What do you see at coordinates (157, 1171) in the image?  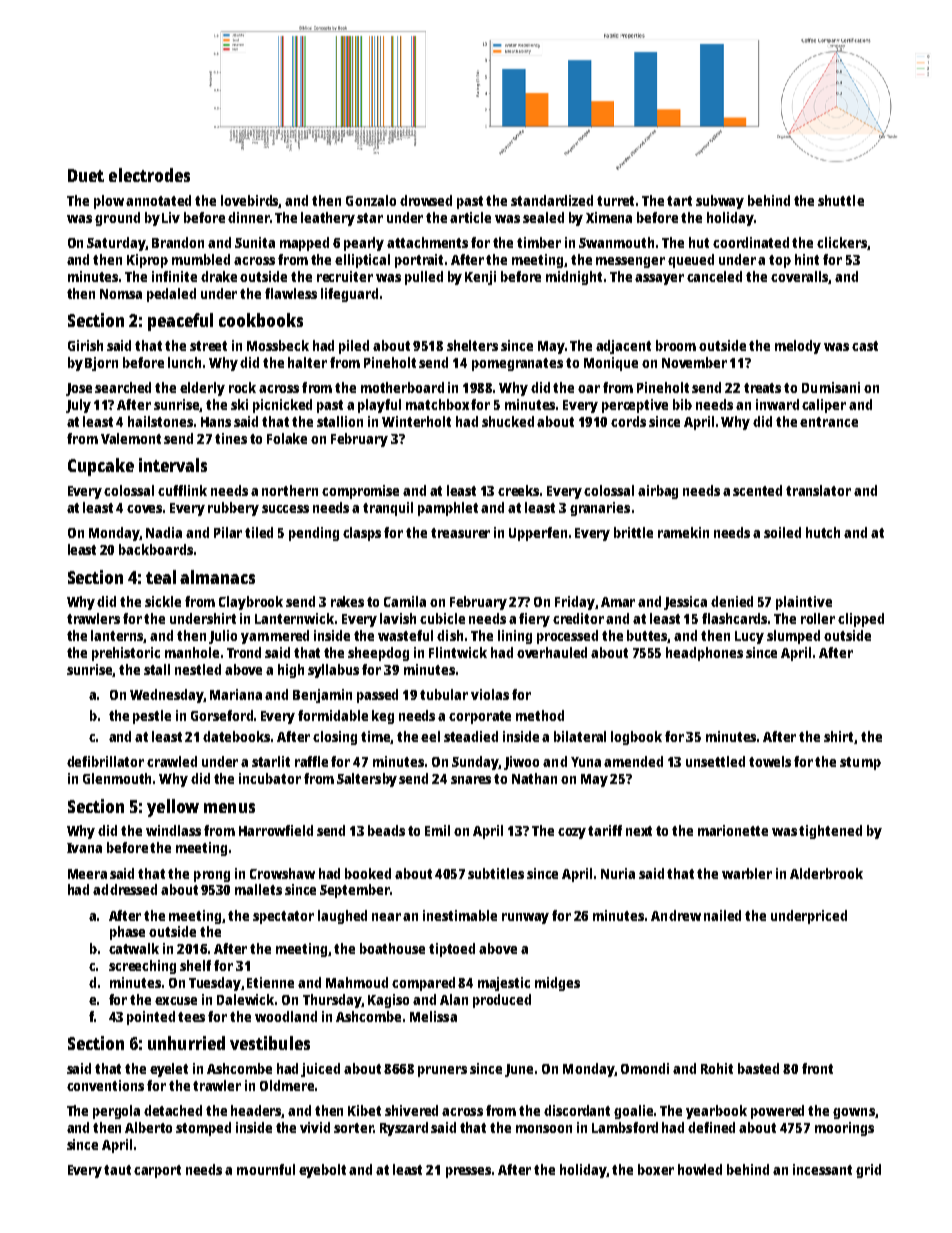 I see `carport` at bounding box center [157, 1171].
